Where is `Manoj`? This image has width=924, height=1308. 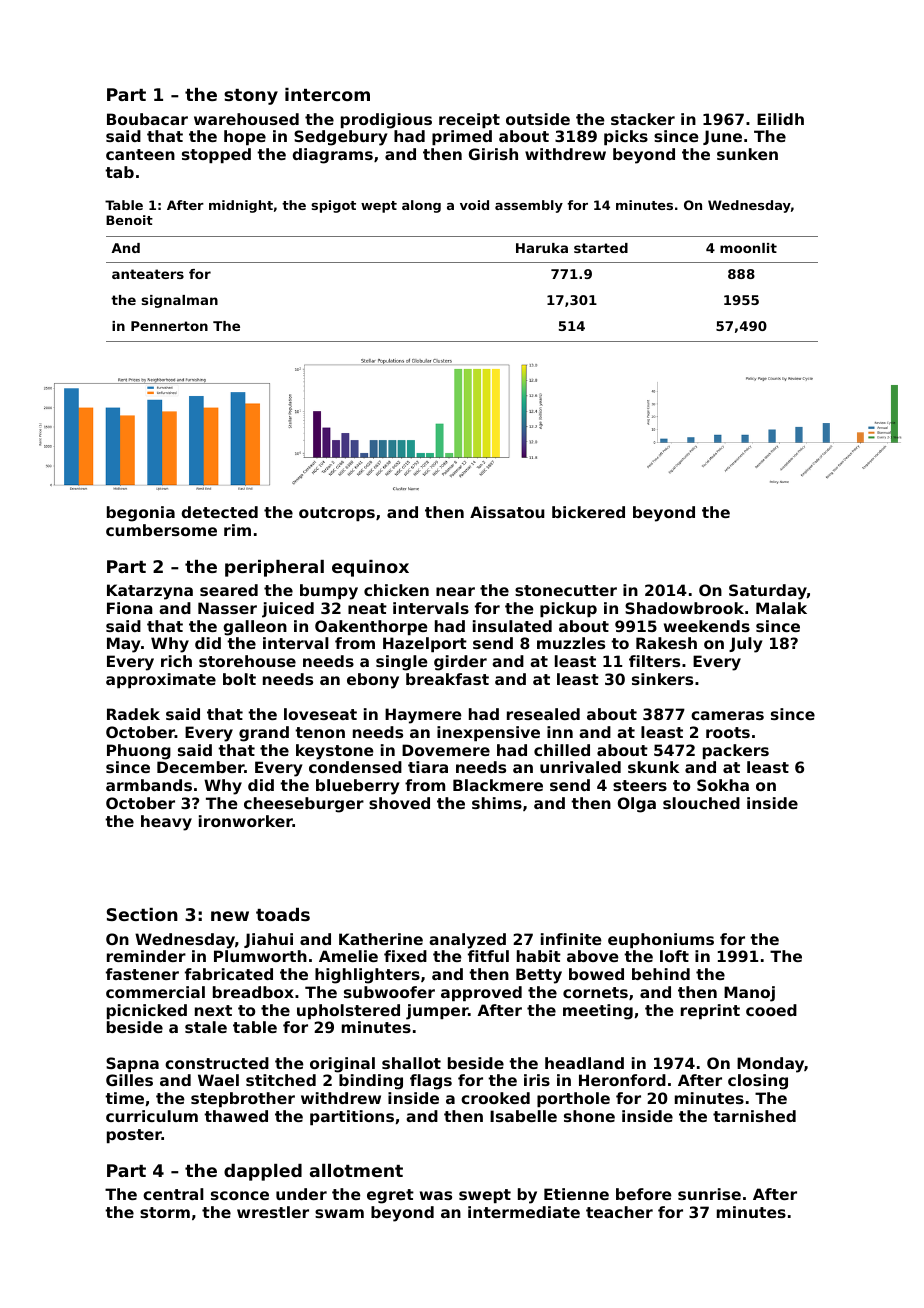 Manoj is located at coordinates (749, 994).
